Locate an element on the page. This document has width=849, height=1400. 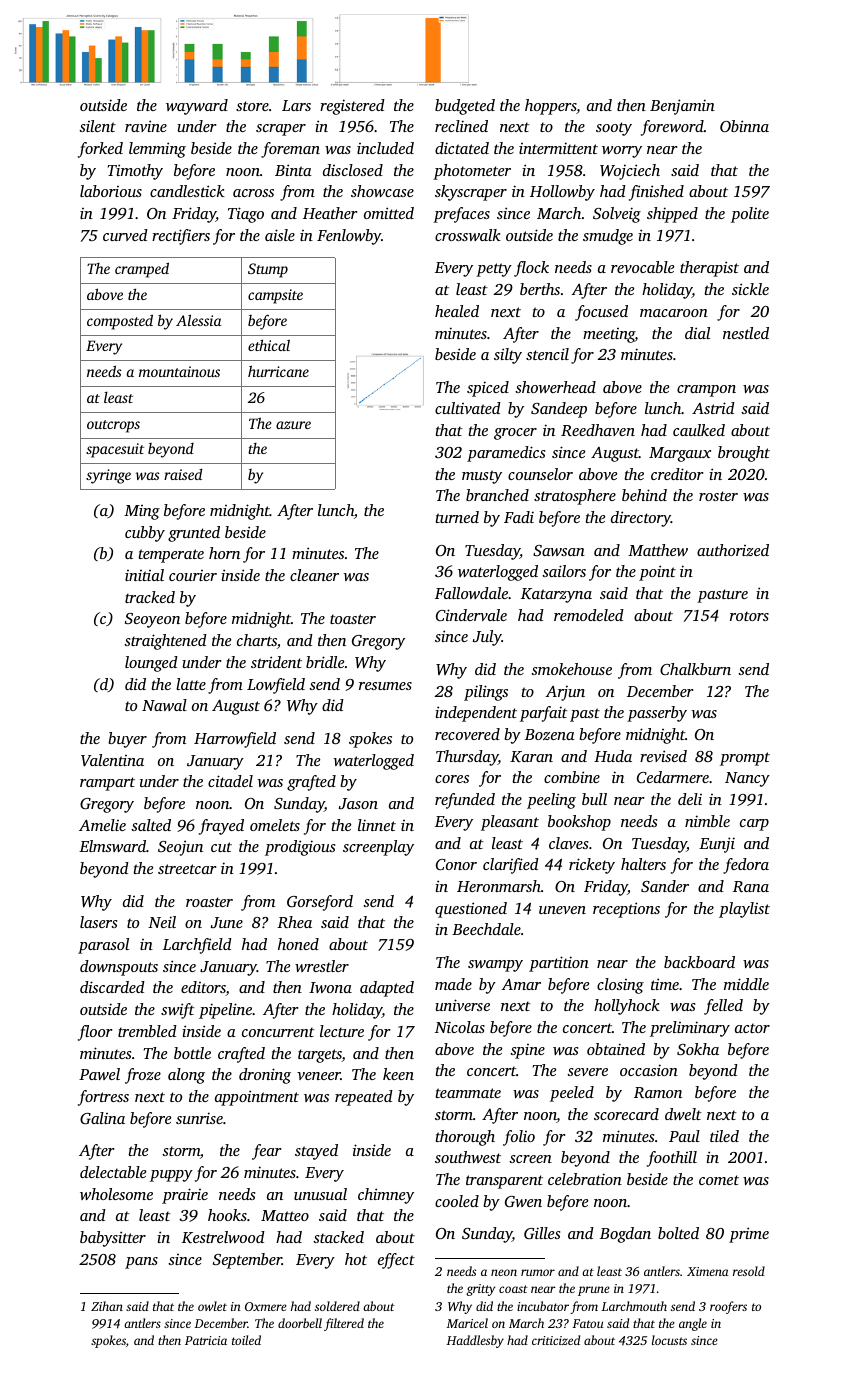
Fallowdale is located at coordinates (471, 593).
